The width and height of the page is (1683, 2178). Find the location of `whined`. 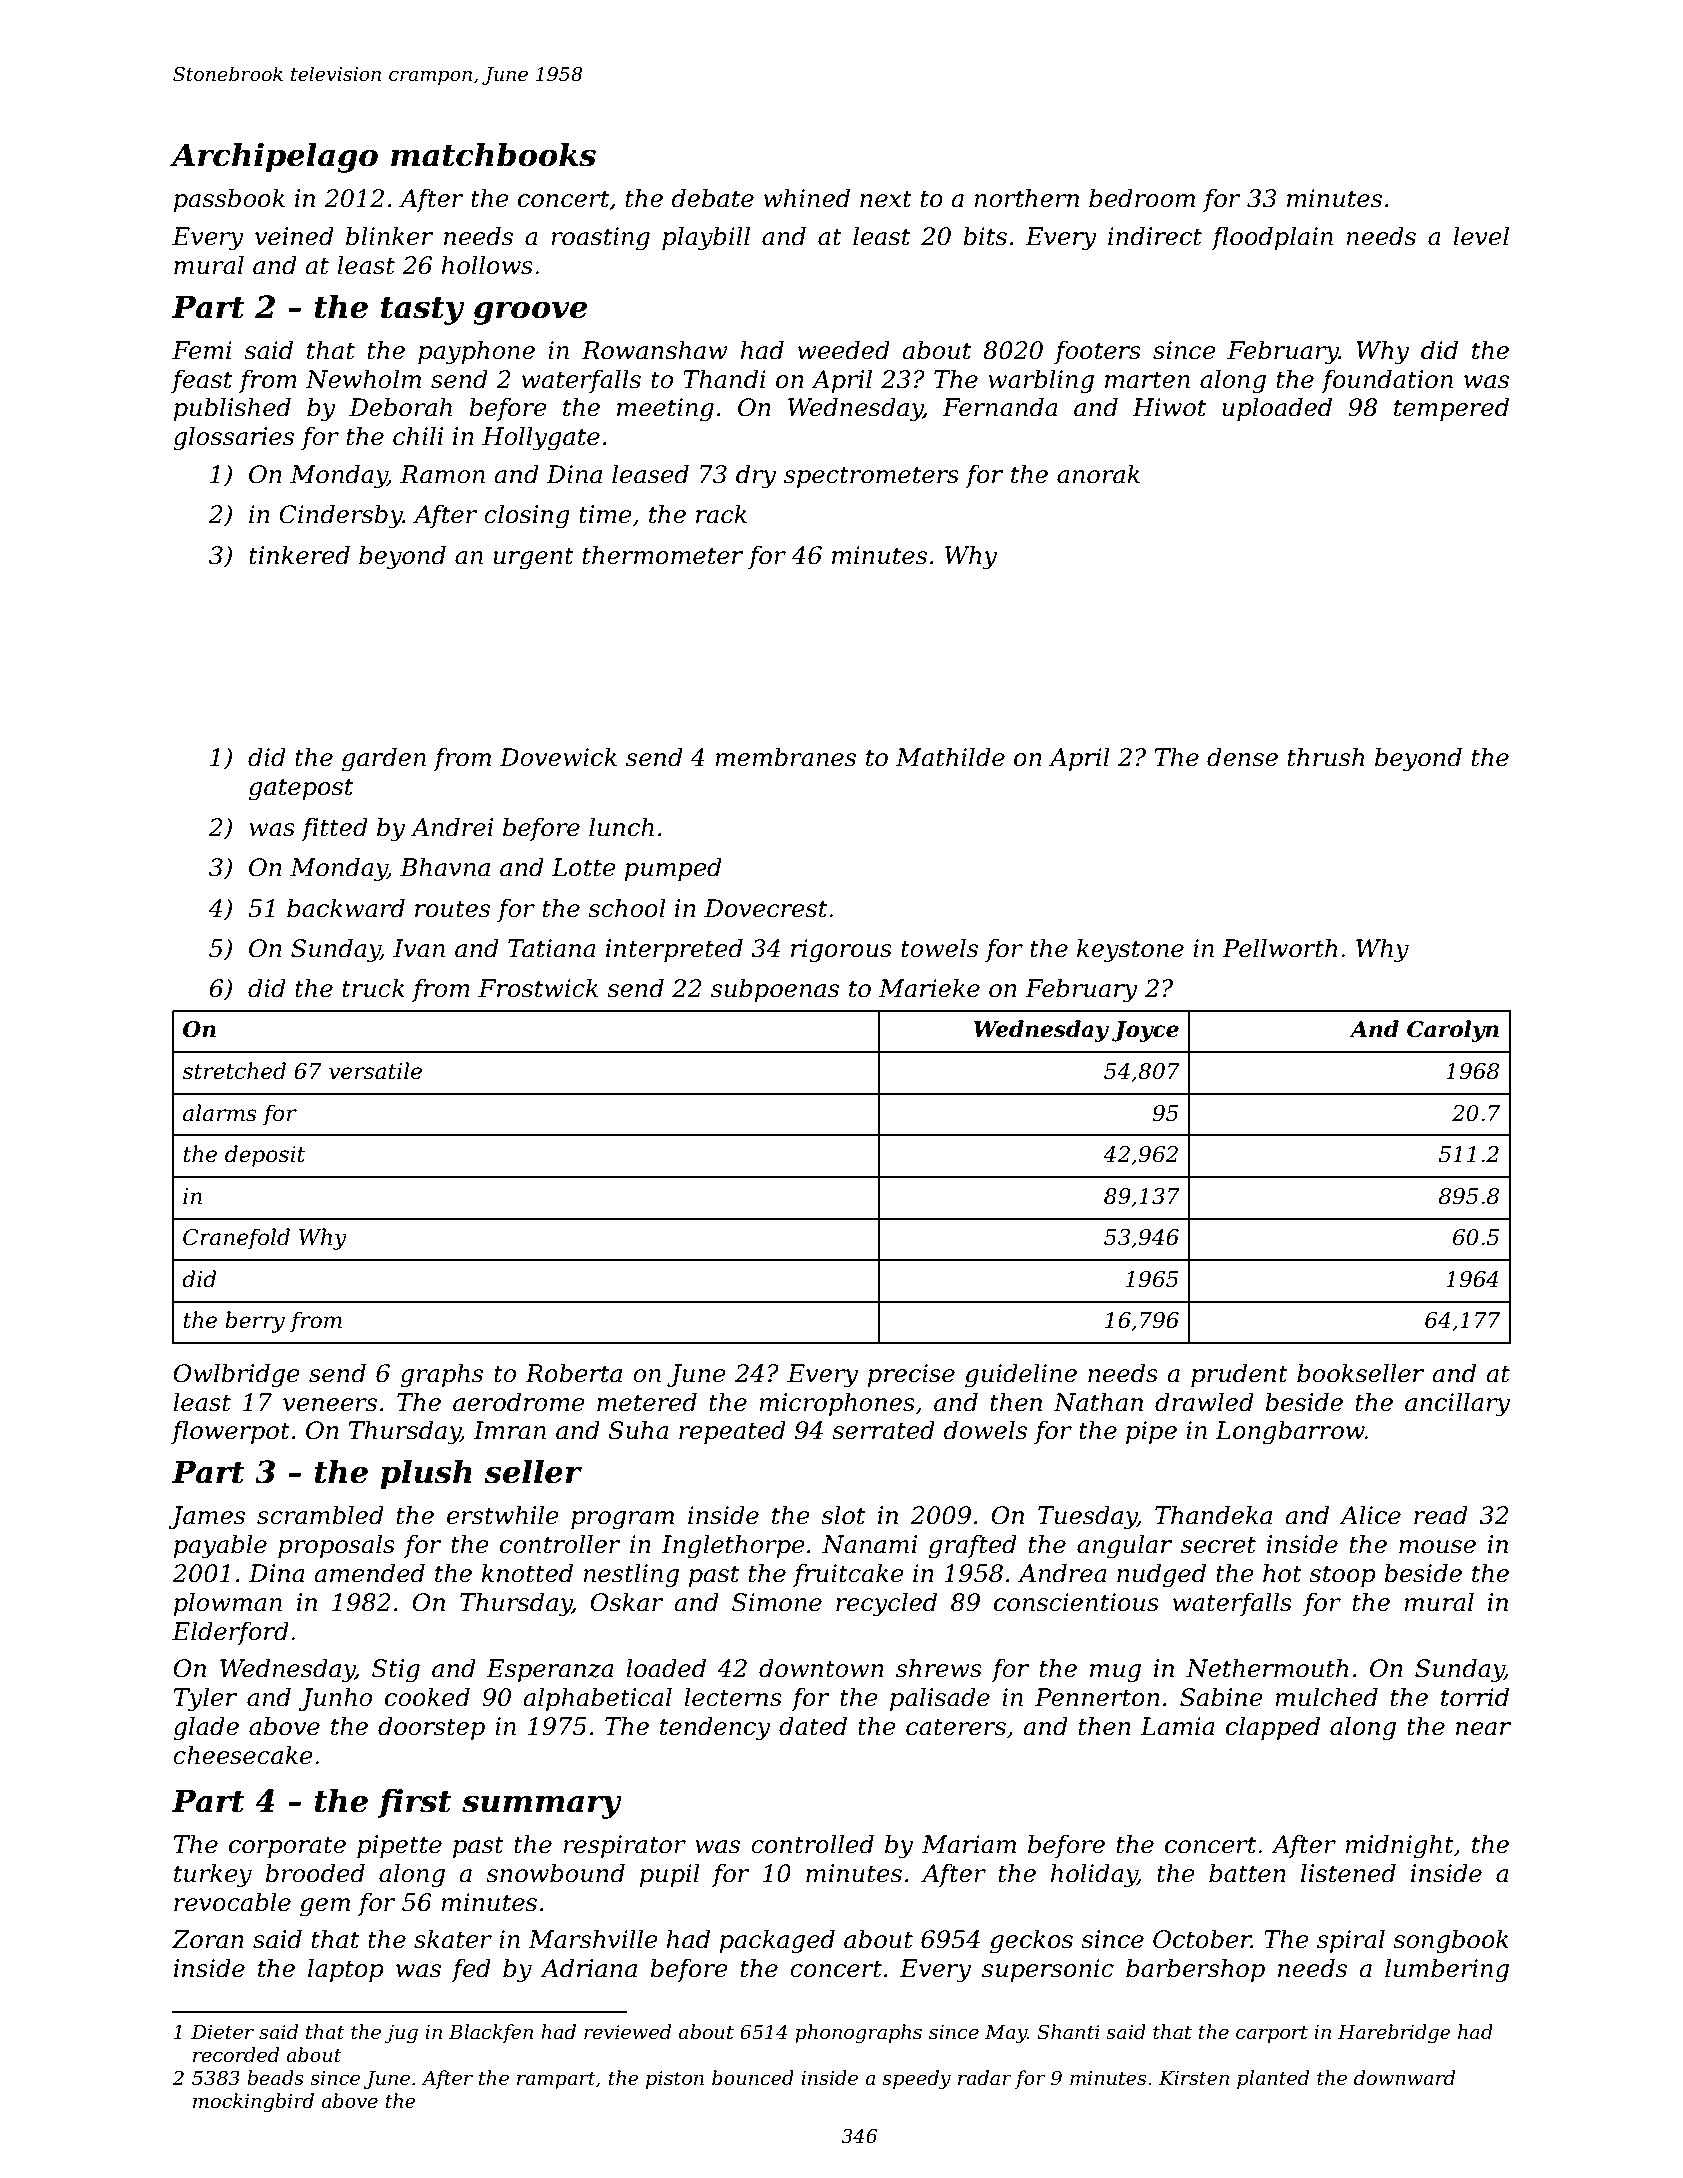

whined is located at coordinates (806, 198).
